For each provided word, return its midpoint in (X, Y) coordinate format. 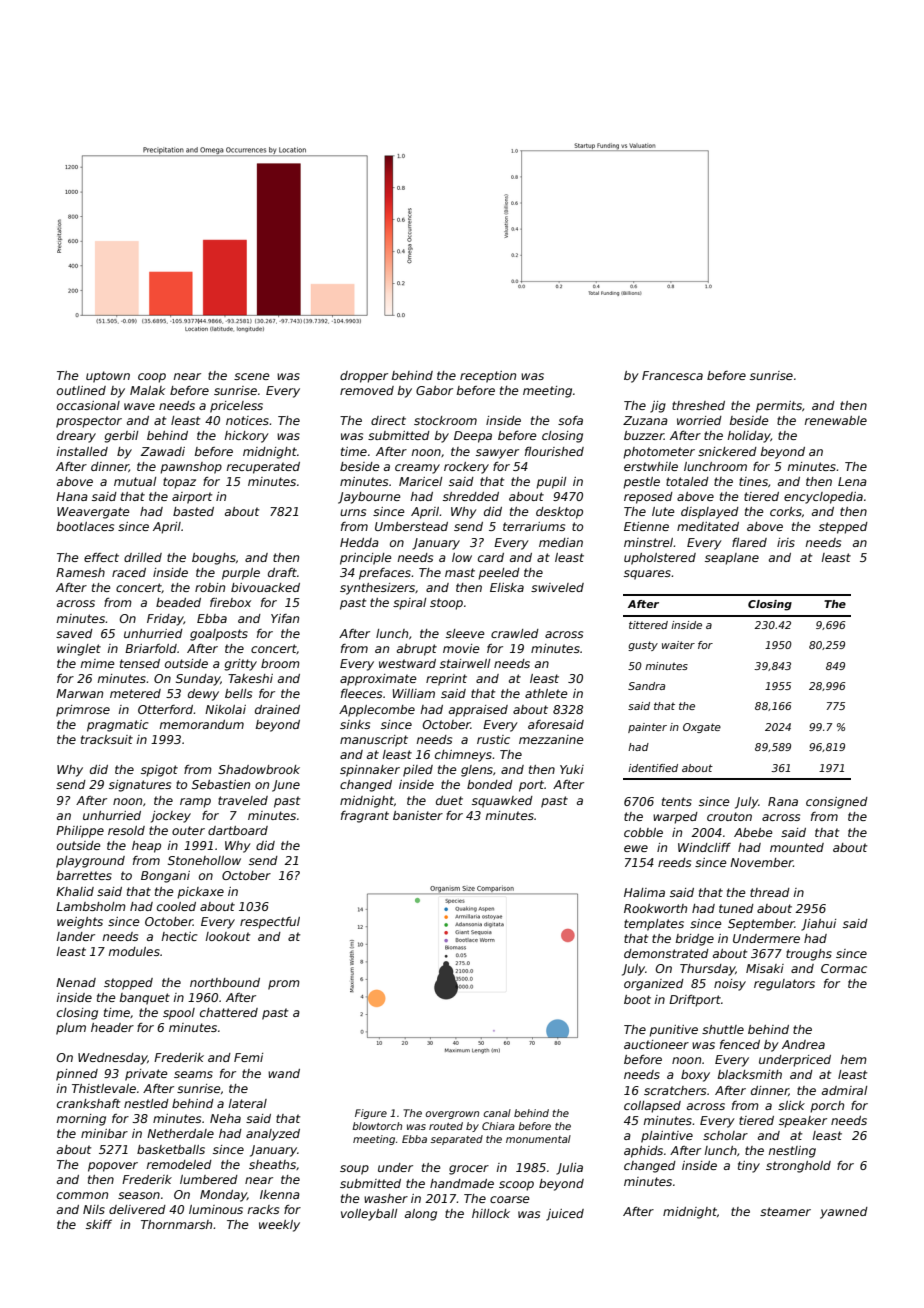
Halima (644, 892)
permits (779, 407)
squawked (502, 802)
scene (252, 376)
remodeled (179, 1164)
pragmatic (117, 726)
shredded (471, 496)
